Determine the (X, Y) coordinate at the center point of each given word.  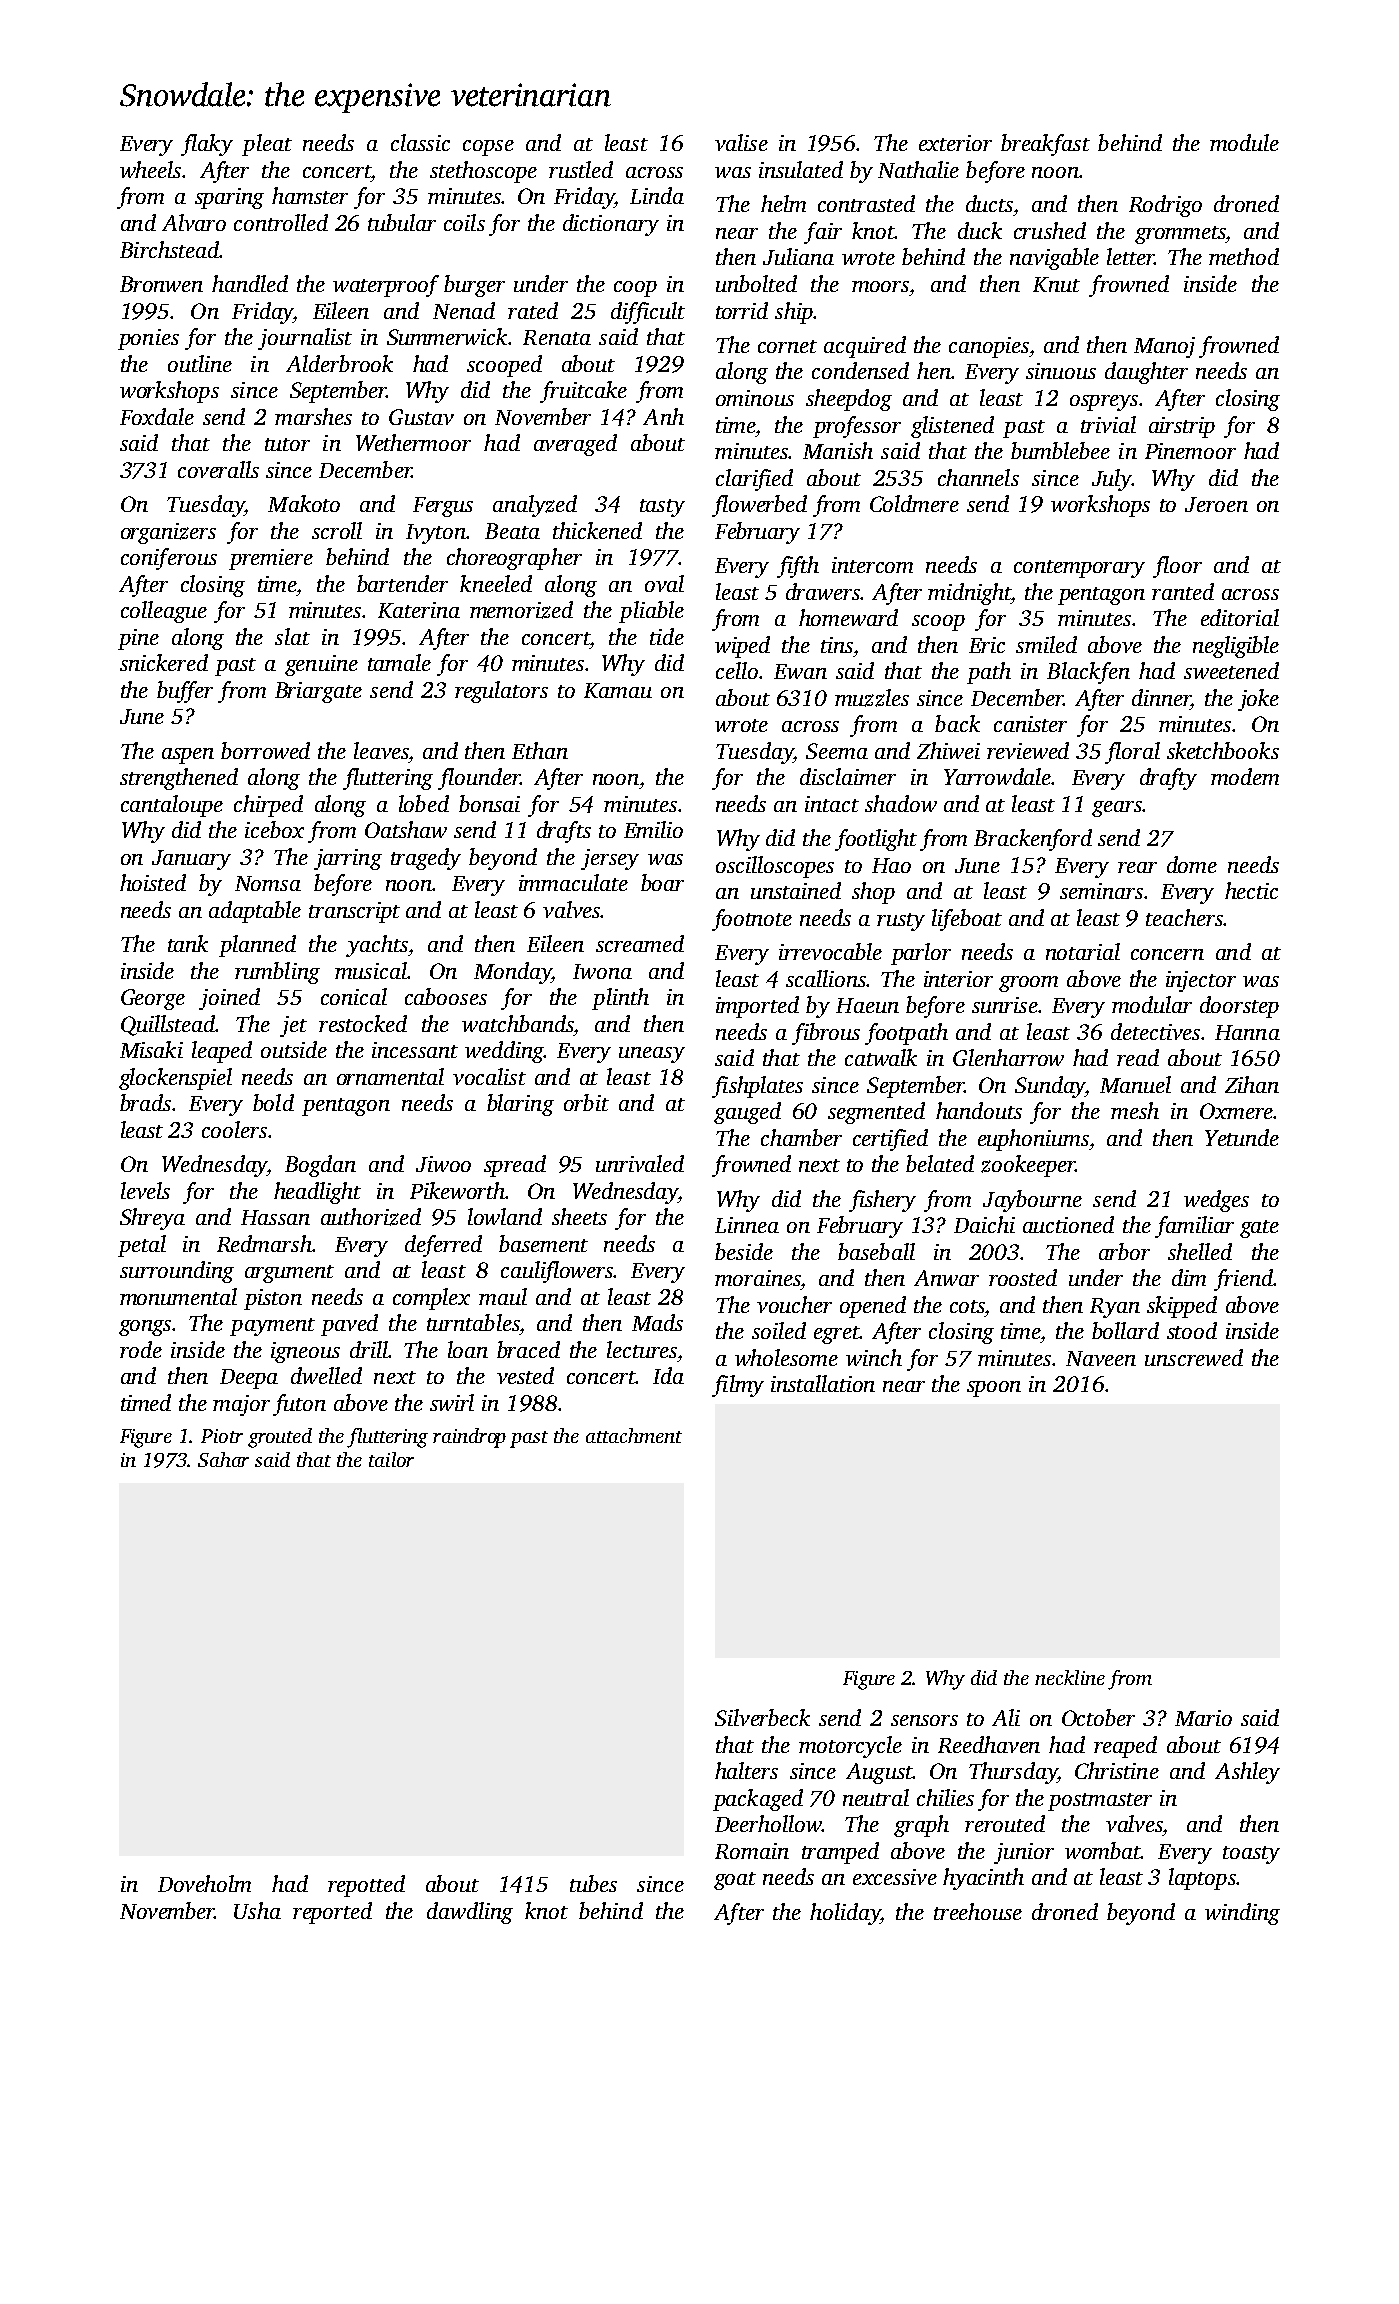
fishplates (757, 1087)
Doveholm (204, 1883)
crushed (1050, 230)
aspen (188, 756)
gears (1117, 809)
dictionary (611, 225)
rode (141, 1349)
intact (832, 804)
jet (293, 1026)
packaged (758, 1800)
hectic (1251, 890)
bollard (1125, 1330)
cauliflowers (557, 1272)
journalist (305, 339)
